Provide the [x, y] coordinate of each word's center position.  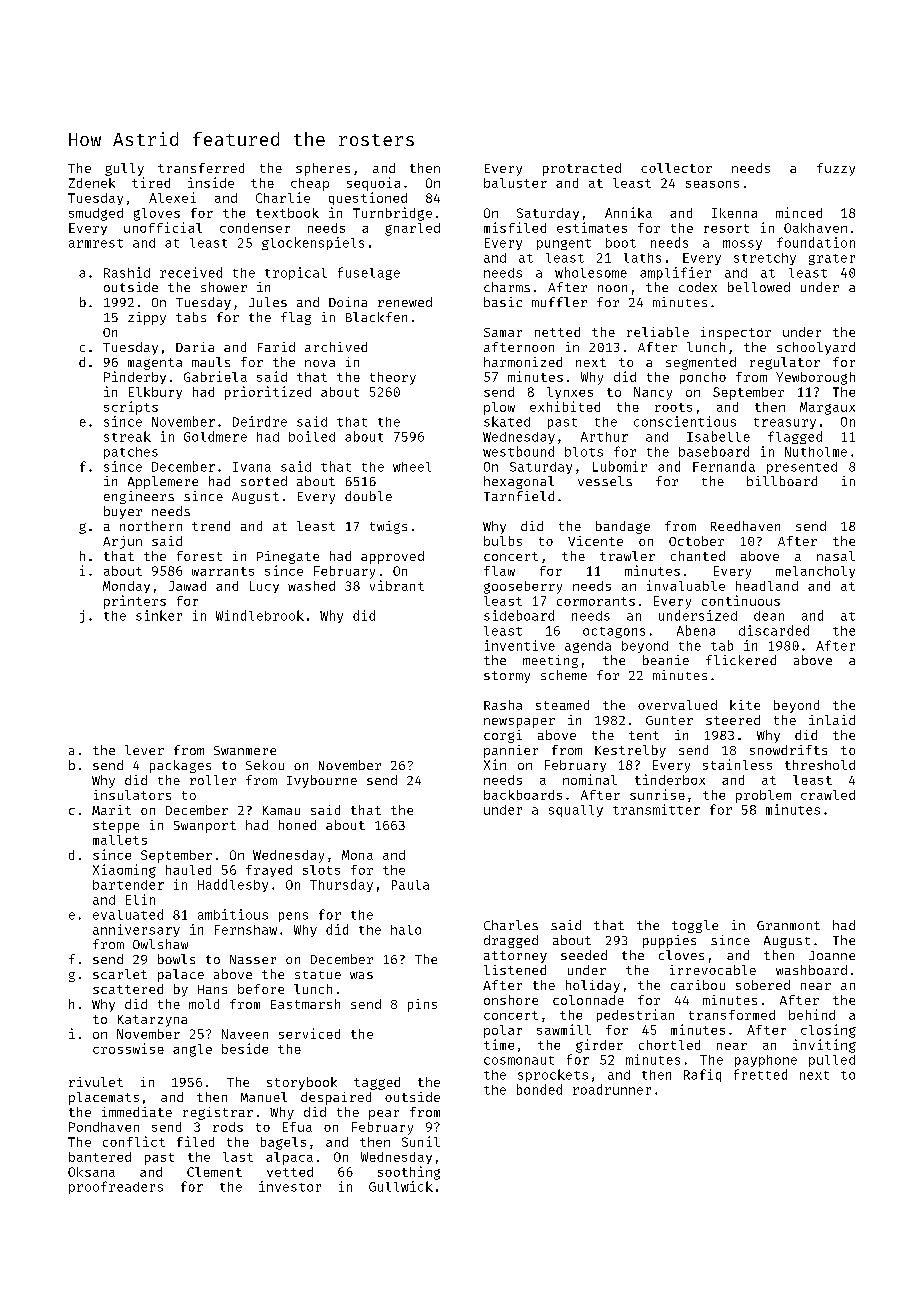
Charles [511, 925]
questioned [368, 198]
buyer [123, 512]
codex [698, 287]
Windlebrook [260, 615]
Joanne [832, 955]
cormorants [596, 601]
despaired [336, 1098]
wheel [412, 467]
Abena [696, 630]
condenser [255, 228]
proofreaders [116, 1187]
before [261, 989]
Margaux [827, 408]
